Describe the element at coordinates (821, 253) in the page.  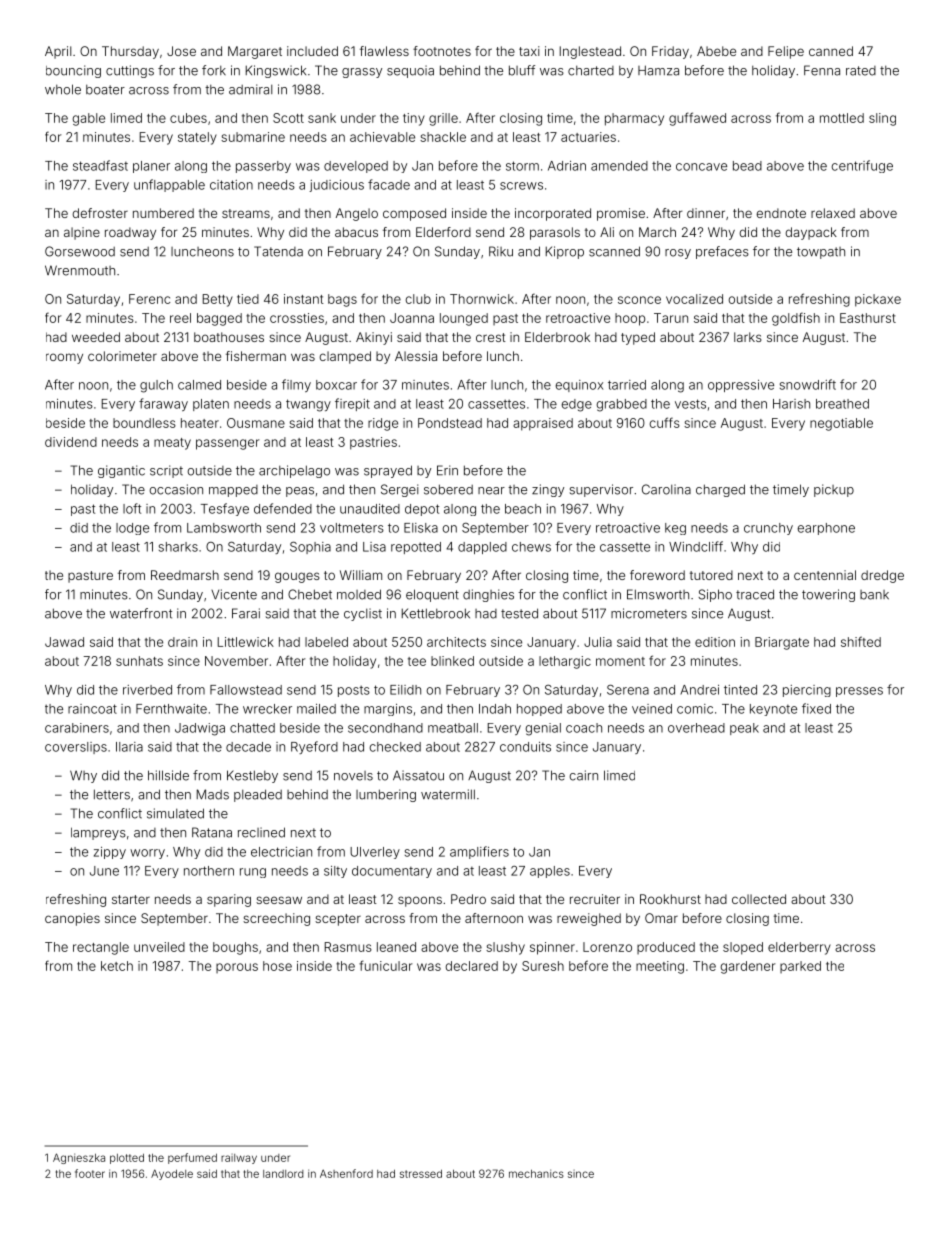
I see `towpath` at that location.
